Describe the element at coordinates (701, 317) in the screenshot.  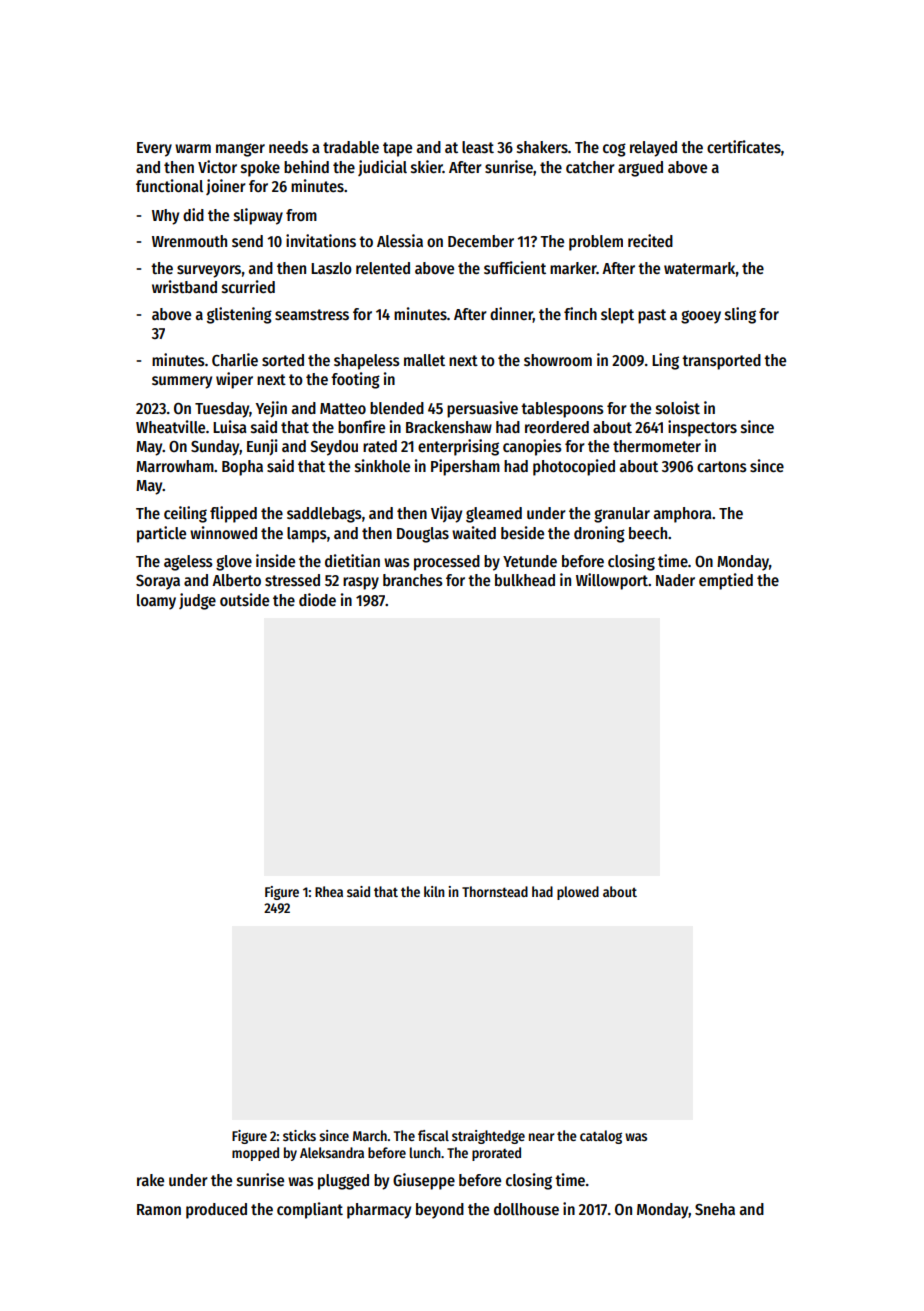
I see `gooey` at that location.
